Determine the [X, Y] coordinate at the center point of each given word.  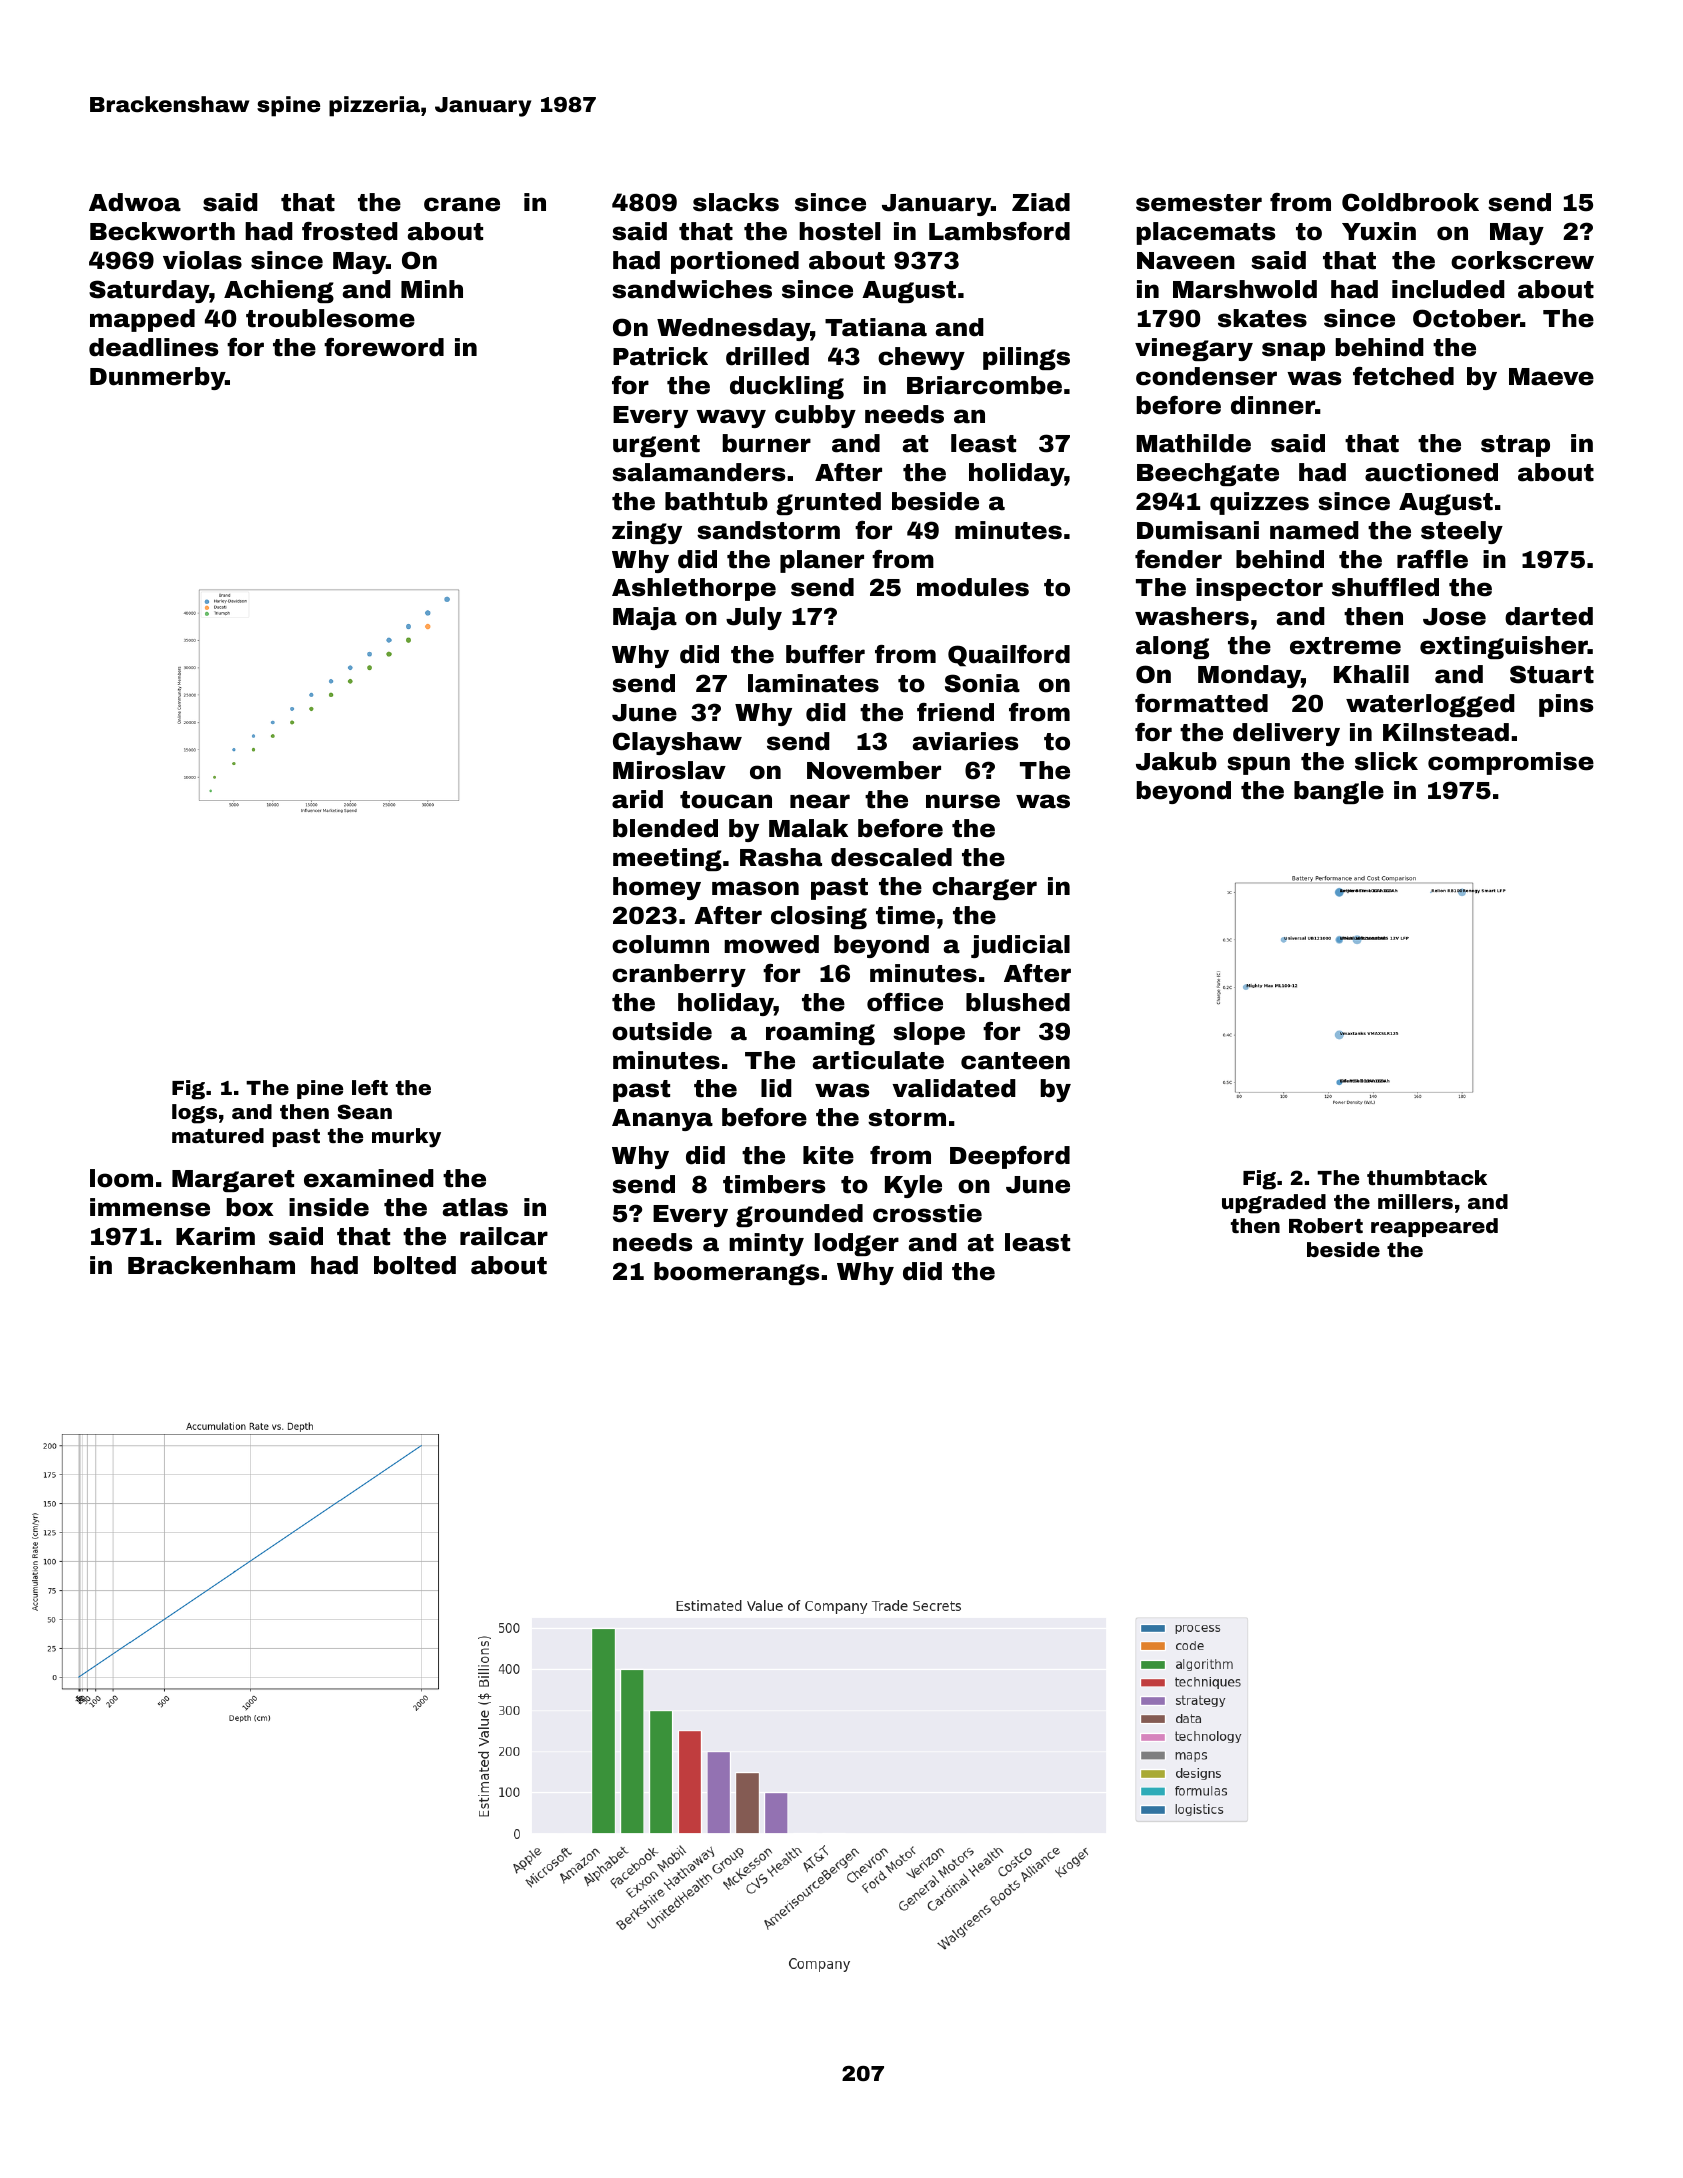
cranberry [679, 975]
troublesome [330, 318]
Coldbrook [1410, 202]
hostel [839, 231]
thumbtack [1427, 1177]
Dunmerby [157, 378]
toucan [726, 800]
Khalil [1371, 674]
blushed [1018, 1002]
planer [822, 561]
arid [637, 799]
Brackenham [211, 1265]
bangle [1339, 792]
